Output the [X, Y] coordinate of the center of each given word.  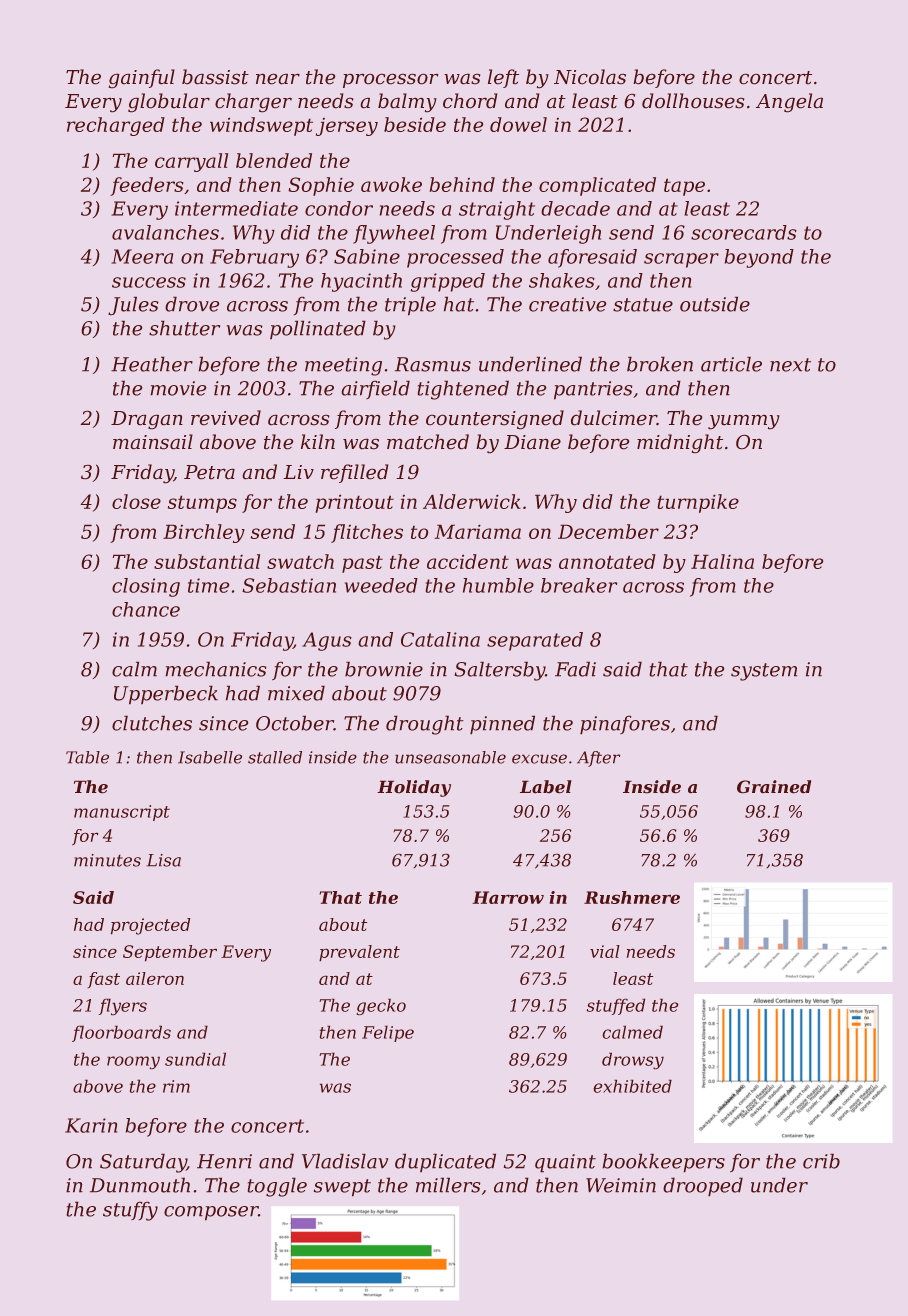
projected [151, 926]
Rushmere [632, 897]
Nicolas [590, 77]
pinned [502, 725]
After [598, 759]
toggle [277, 1187]
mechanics [216, 669]
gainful [142, 79]
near [278, 79]
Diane [532, 442]
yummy [744, 422]
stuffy [130, 1211]
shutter [184, 328]
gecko [381, 1007]
